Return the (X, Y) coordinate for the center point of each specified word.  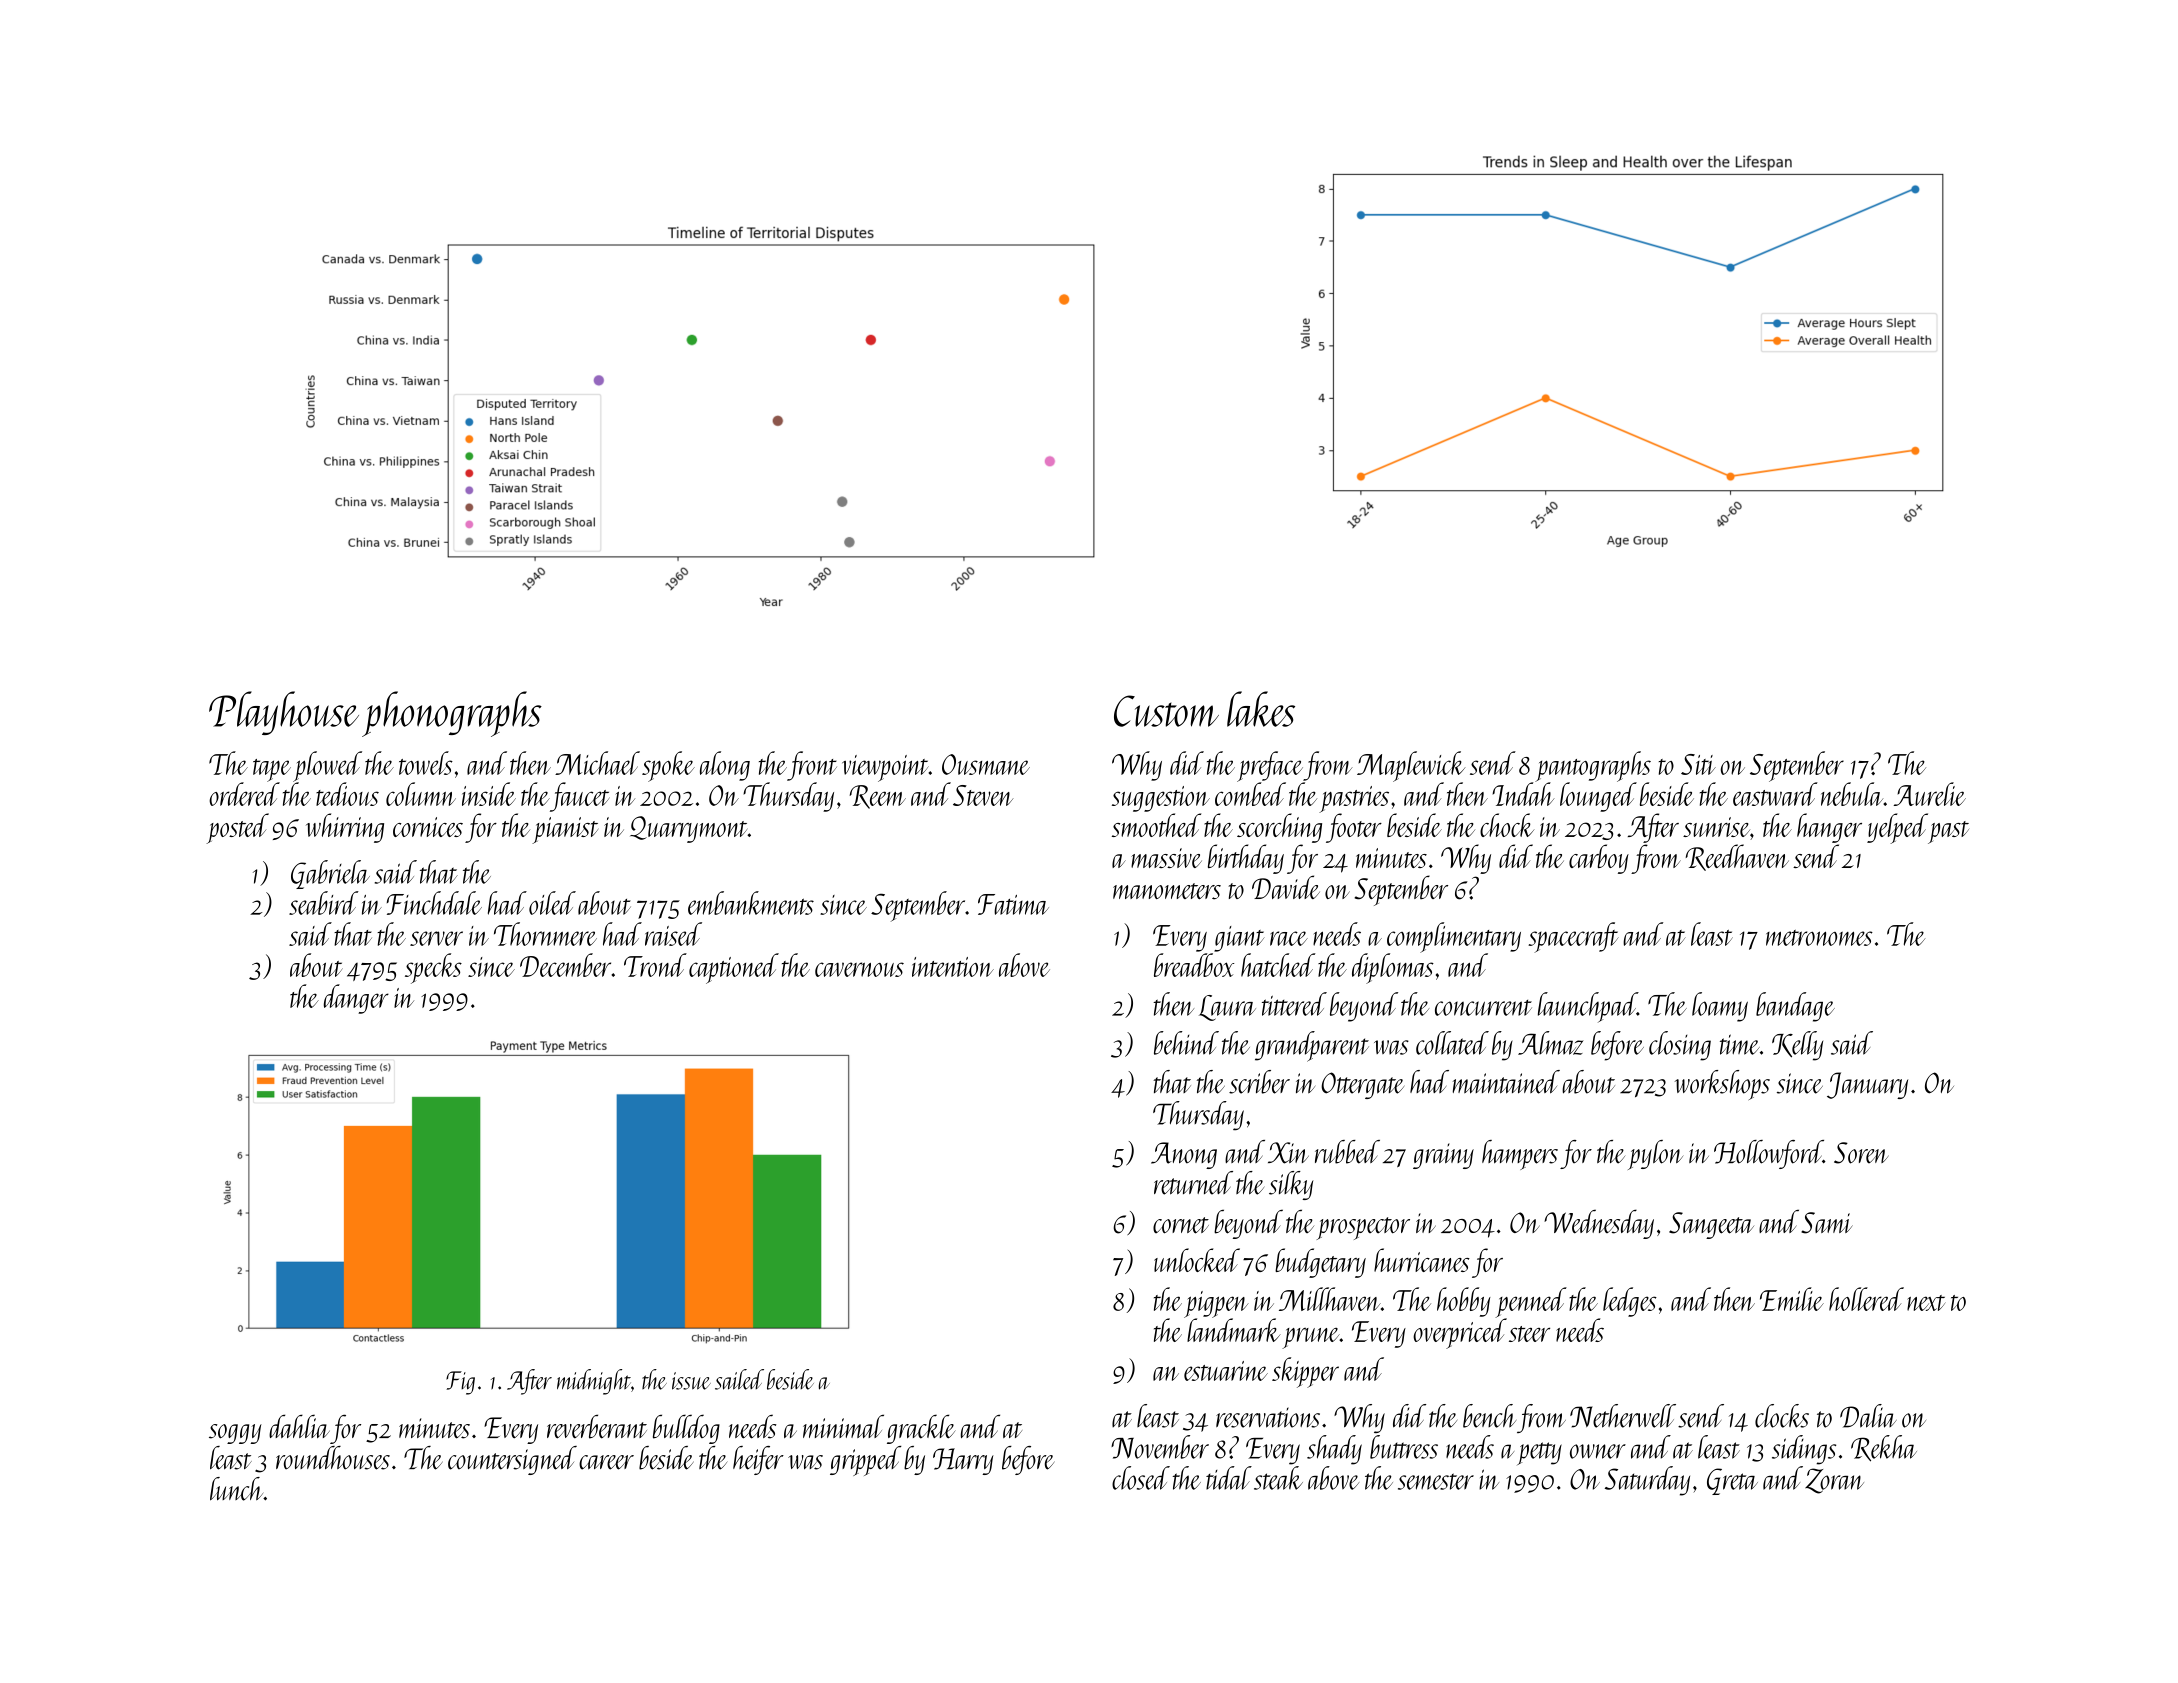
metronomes (1819, 938)
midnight (594, 1382)
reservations (1268, 1417)
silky (1291, 1185)
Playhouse (284, 713)
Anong (1184, 1155)
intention (953, 967)
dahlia (299, 1426)
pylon (1655, 1155)
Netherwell (1623, 1416)
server (436, 938)
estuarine (1226, 1371)
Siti (1698, 764)
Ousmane (986, 764)
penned (1531, 1302)
